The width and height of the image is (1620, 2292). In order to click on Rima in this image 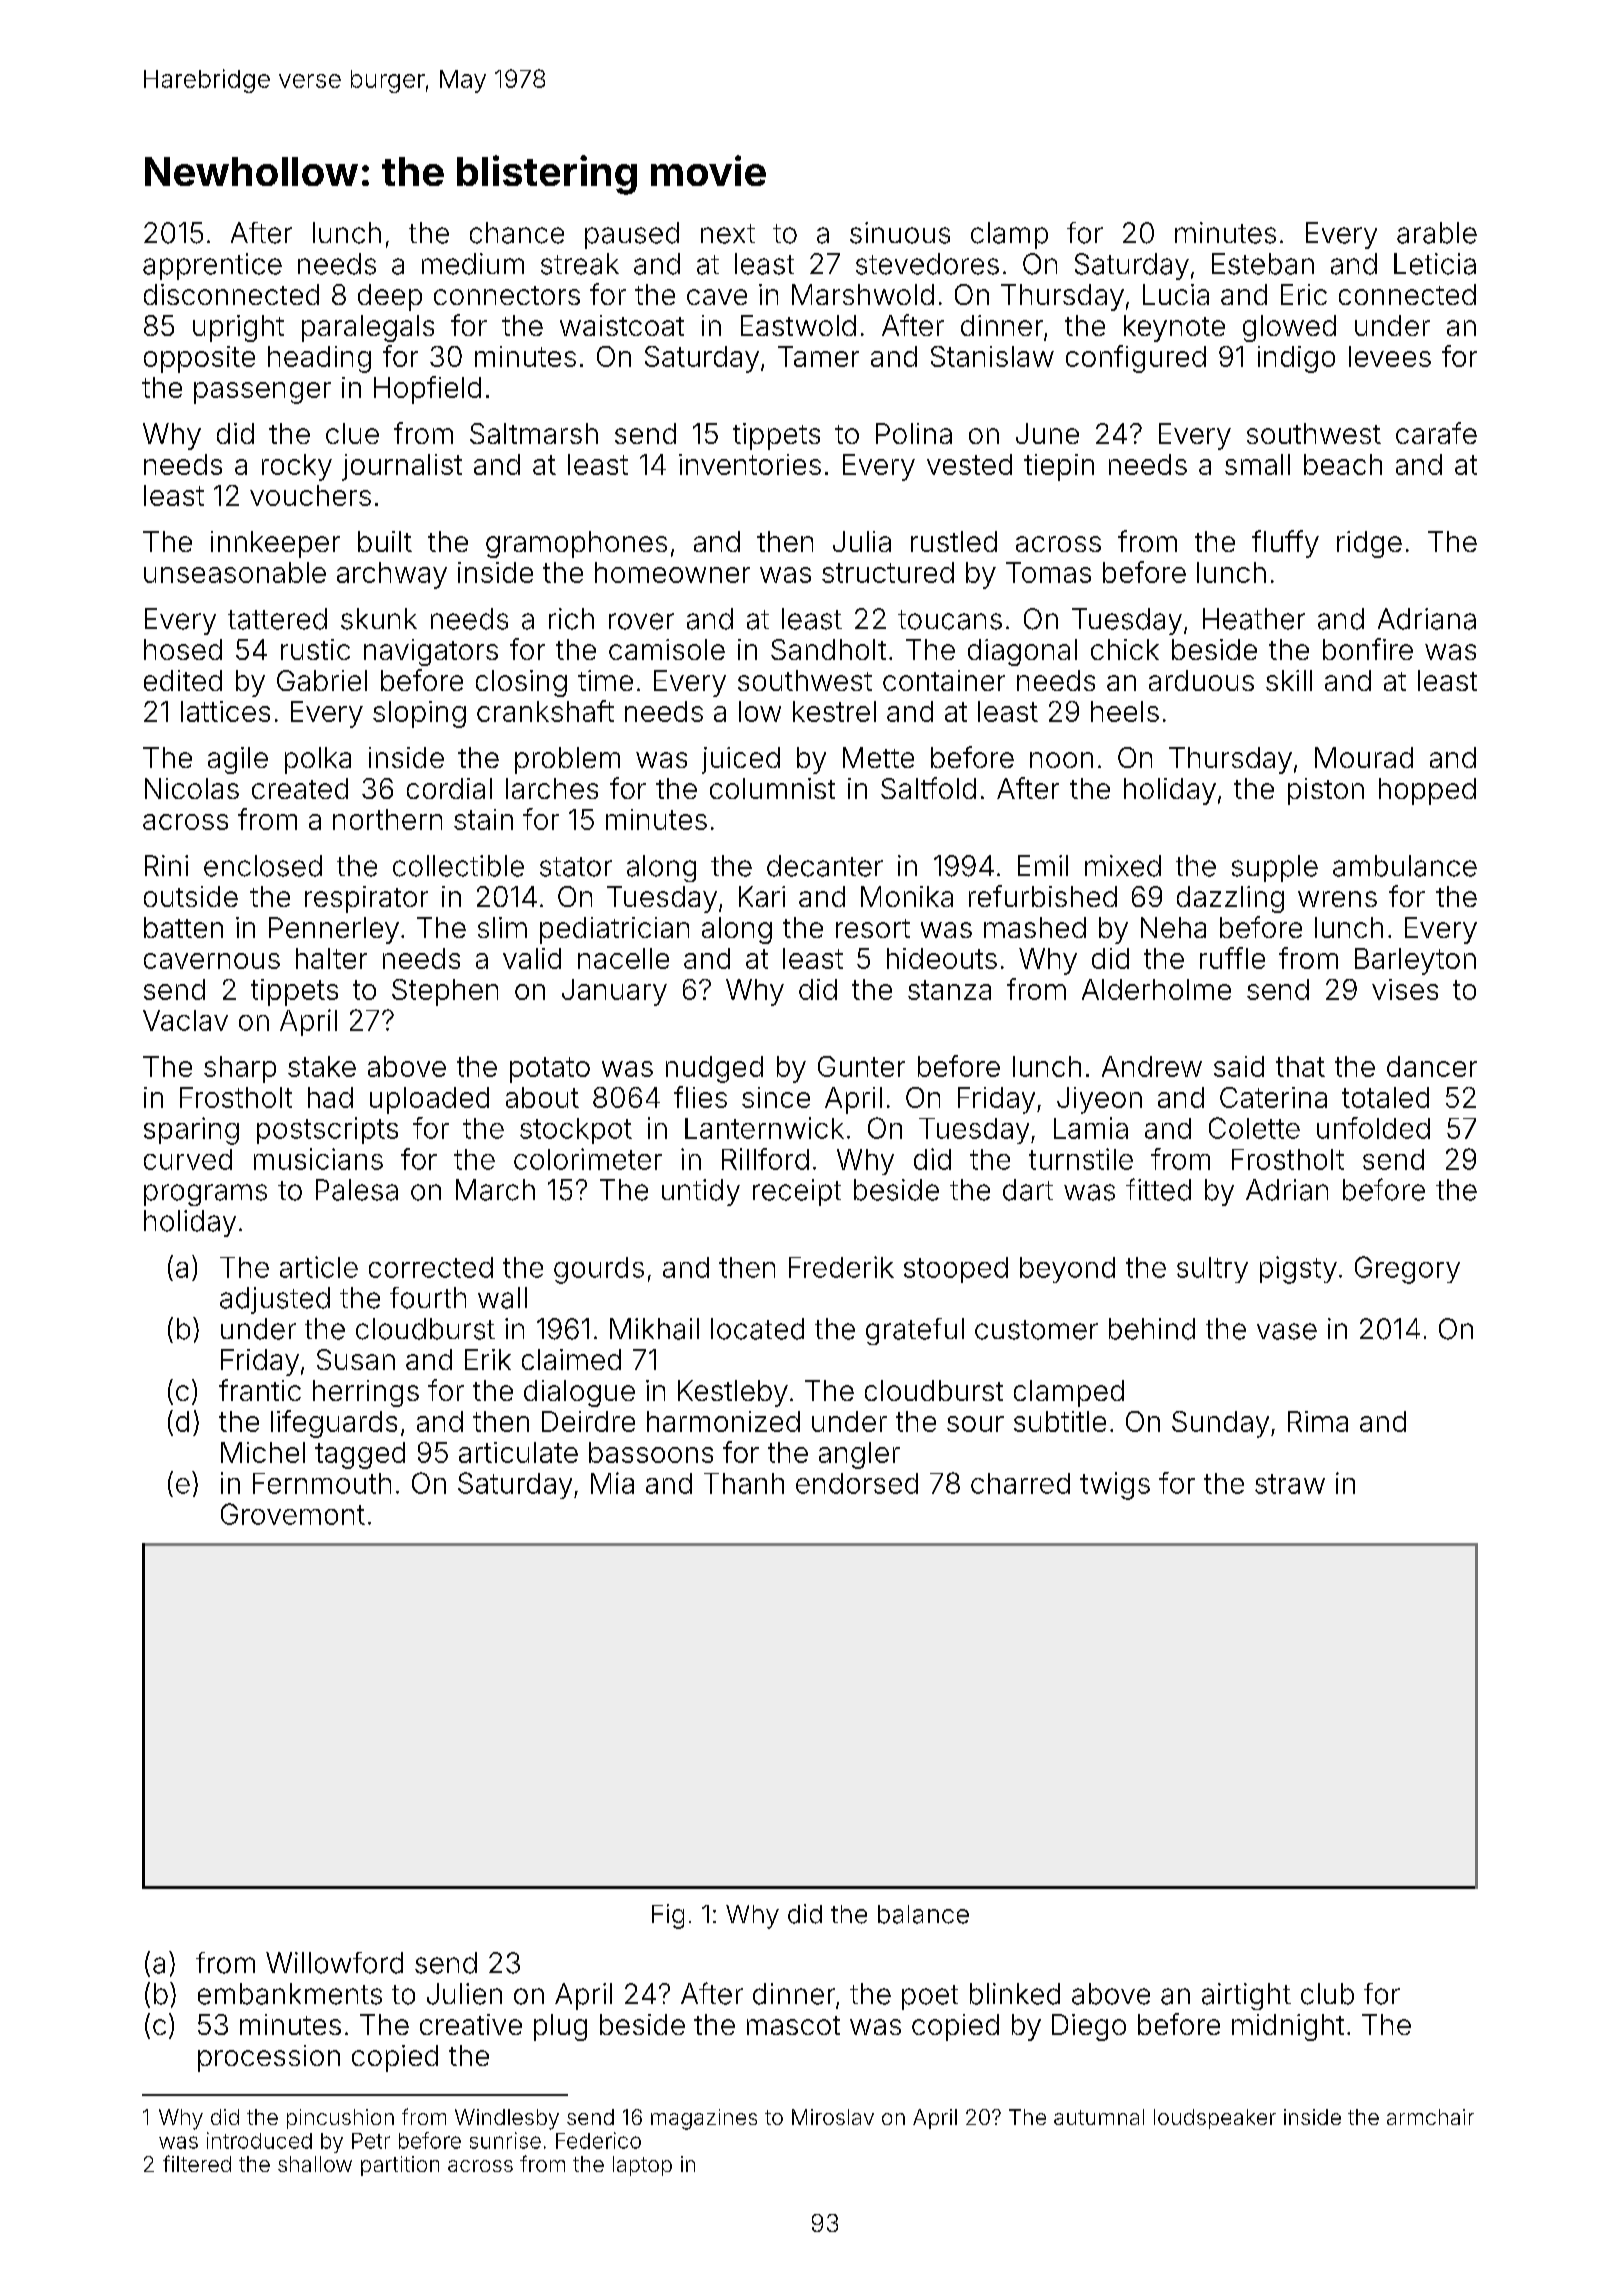, I will do `click(1318, 1421)`.
